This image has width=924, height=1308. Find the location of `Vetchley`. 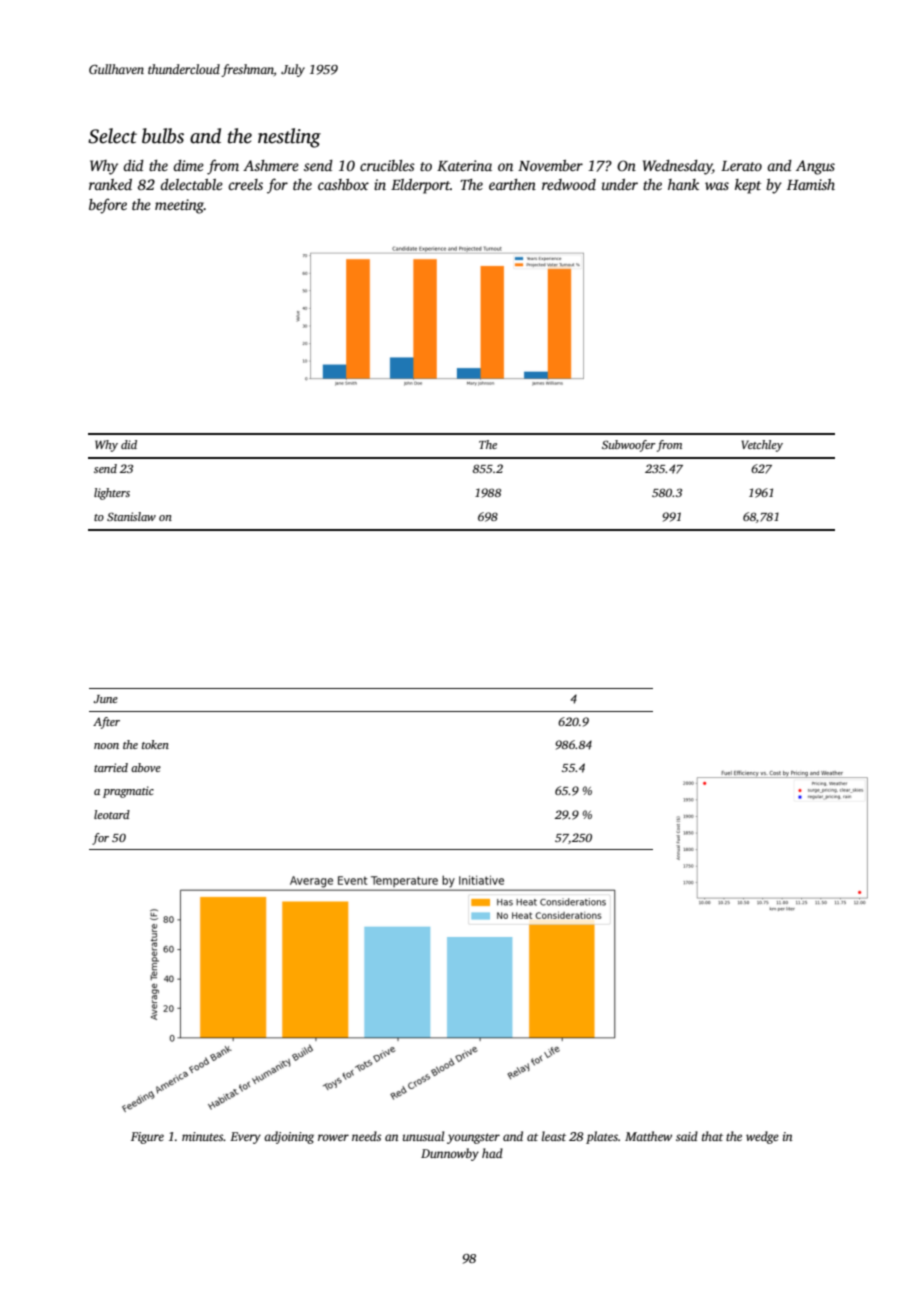

Vetchley is located at coordinates (762, 446).
